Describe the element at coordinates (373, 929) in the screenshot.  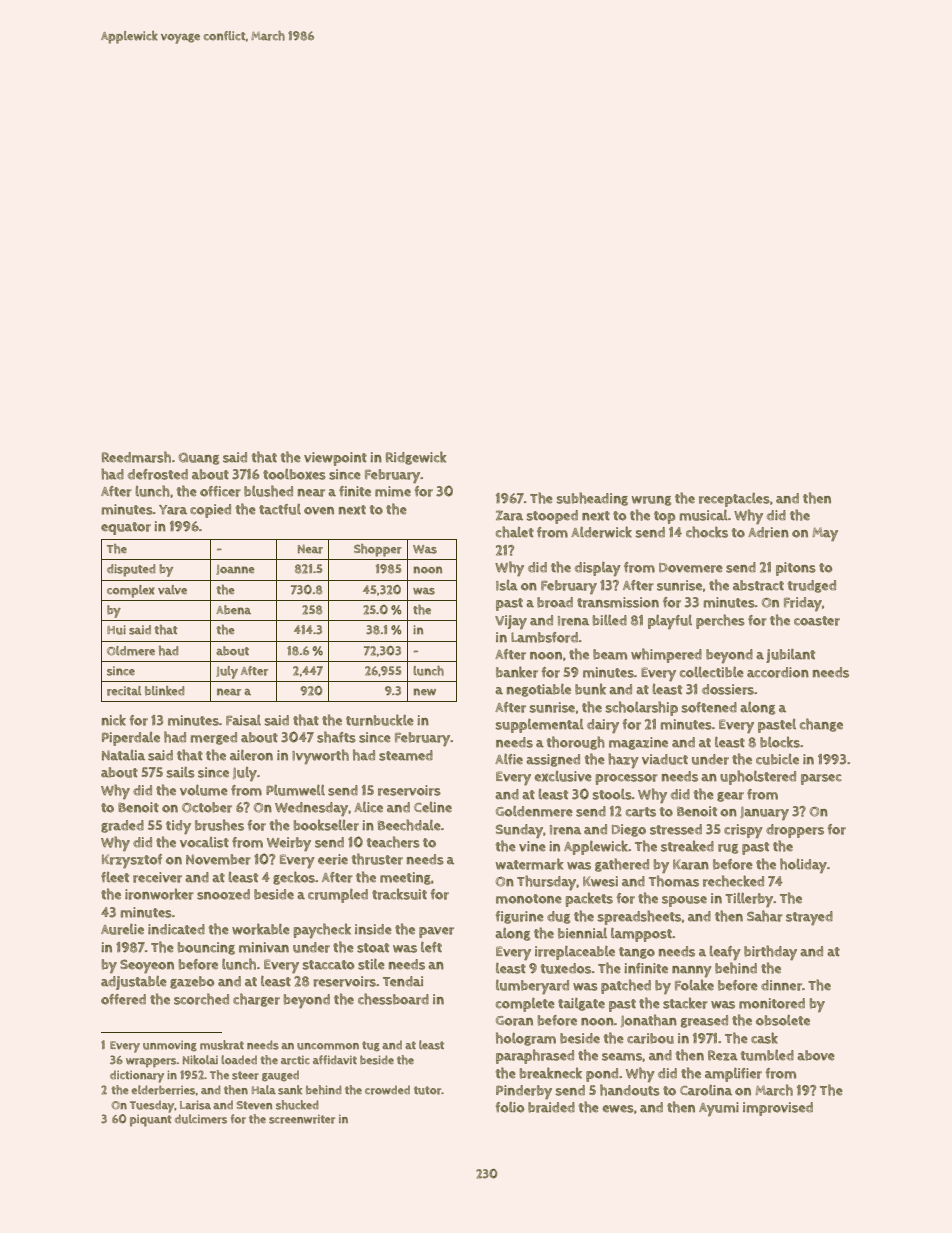
I see `inside` at that location.
